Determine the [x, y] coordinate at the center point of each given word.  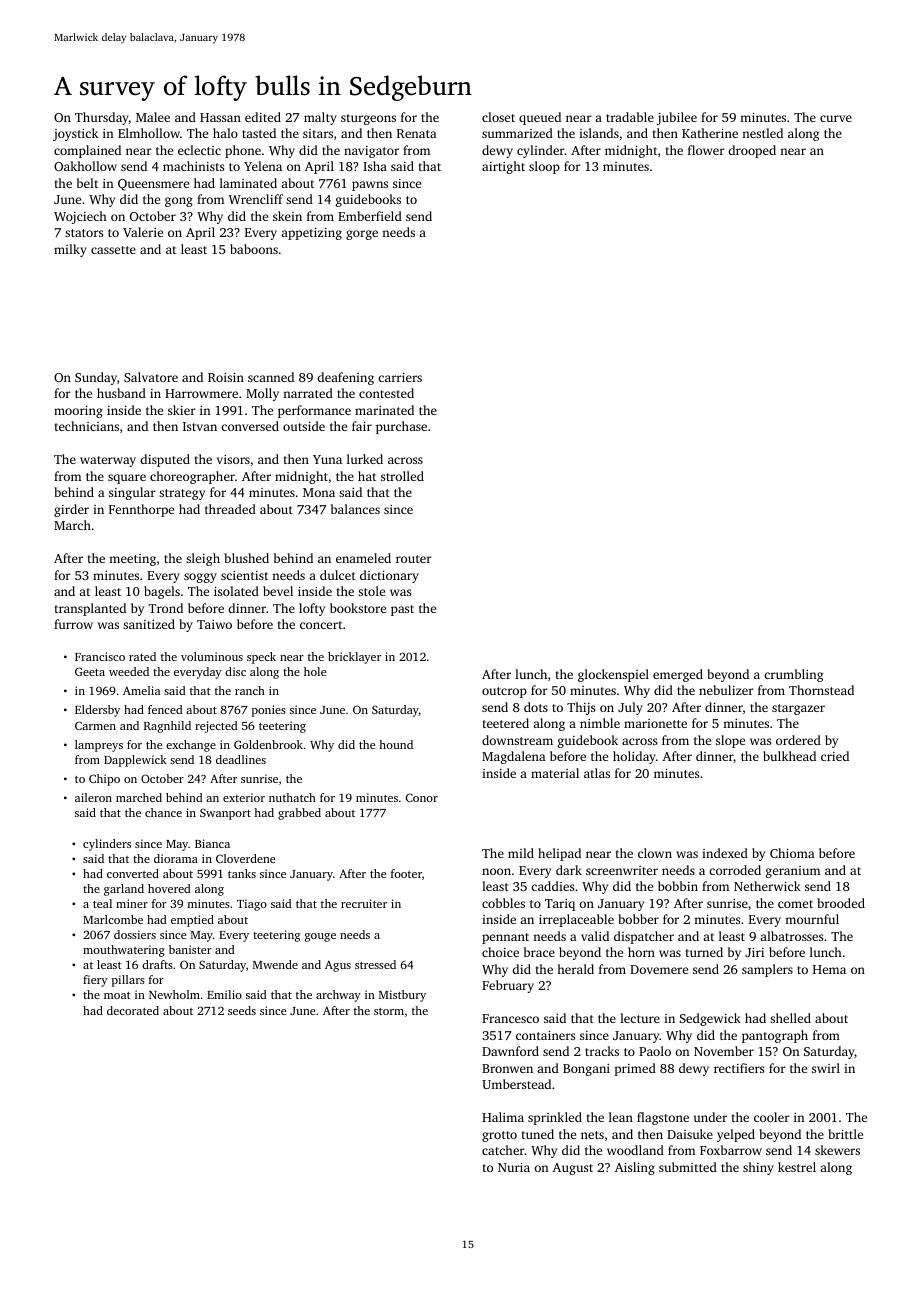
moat [117, 995]
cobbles [503, 903]
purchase [401, 427]
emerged [678, 675]
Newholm [174, 994]
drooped [752, 151]
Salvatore [151, 377]
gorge [362, 235]
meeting [132, 560]
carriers [400, 377]
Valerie [143, 232]
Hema [829, 969]
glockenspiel [613, 675]
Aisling [635, 1168]
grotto [499, 1136]
